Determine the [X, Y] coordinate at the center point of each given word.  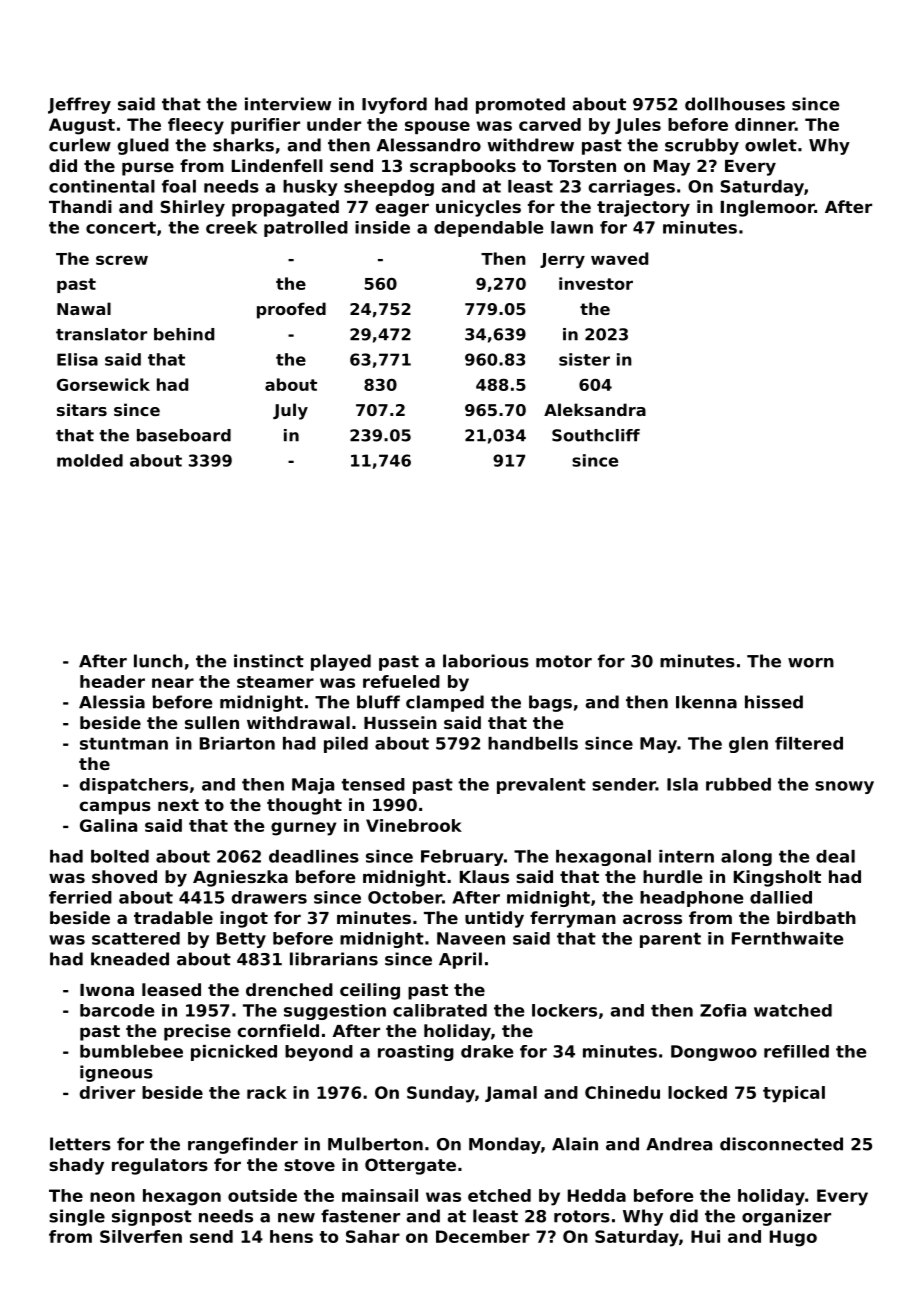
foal [179, 186]
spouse [437, 127]
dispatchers [134, 786]
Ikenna [706, 702]
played [341, 662]
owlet [771, 145]
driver [107, 1092]
